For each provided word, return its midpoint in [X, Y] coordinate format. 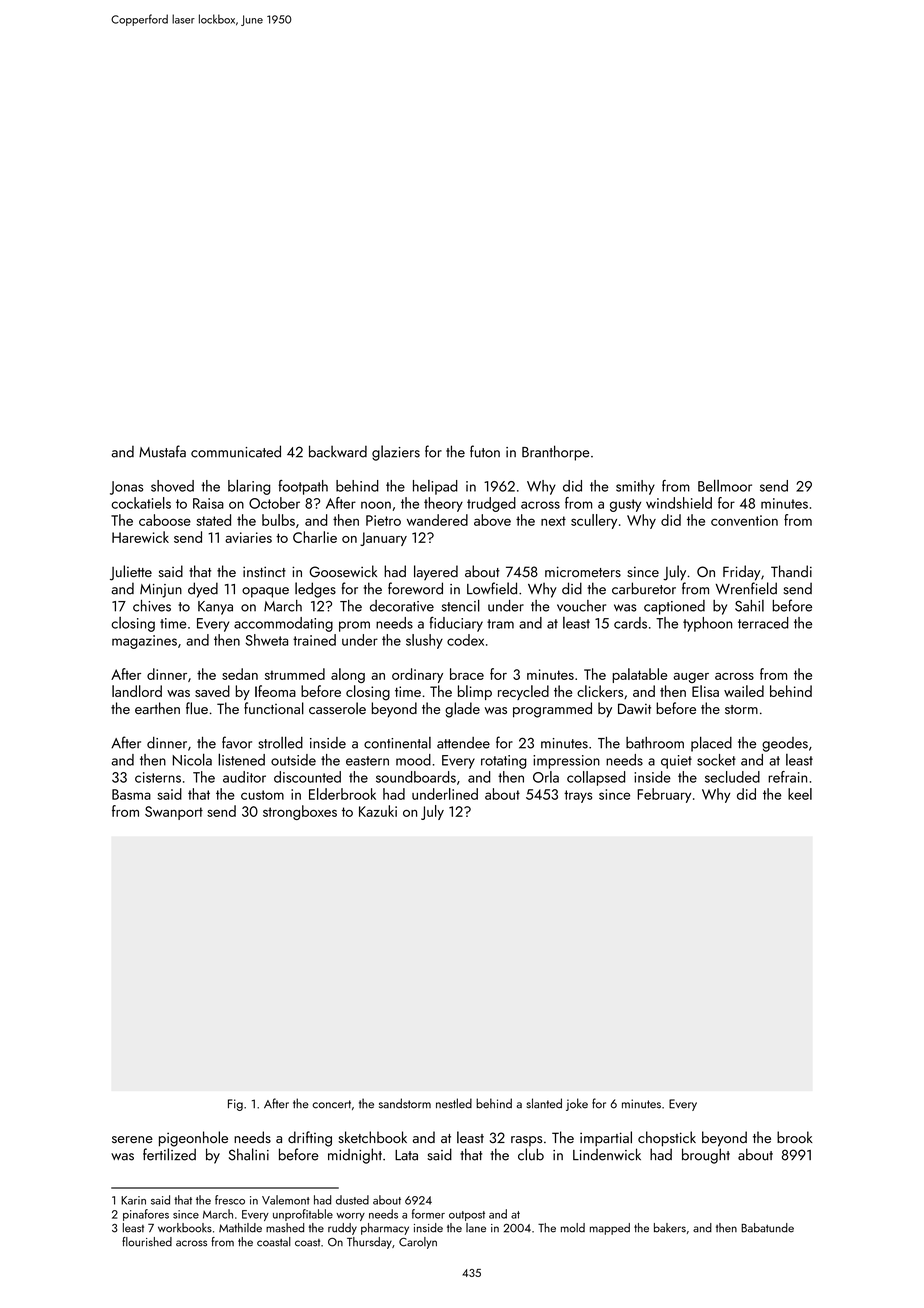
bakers [670, 1228]
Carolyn [418, 1243]
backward [338, 451]
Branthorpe [555, 453]
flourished [147, 1242]
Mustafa [162, 451]
